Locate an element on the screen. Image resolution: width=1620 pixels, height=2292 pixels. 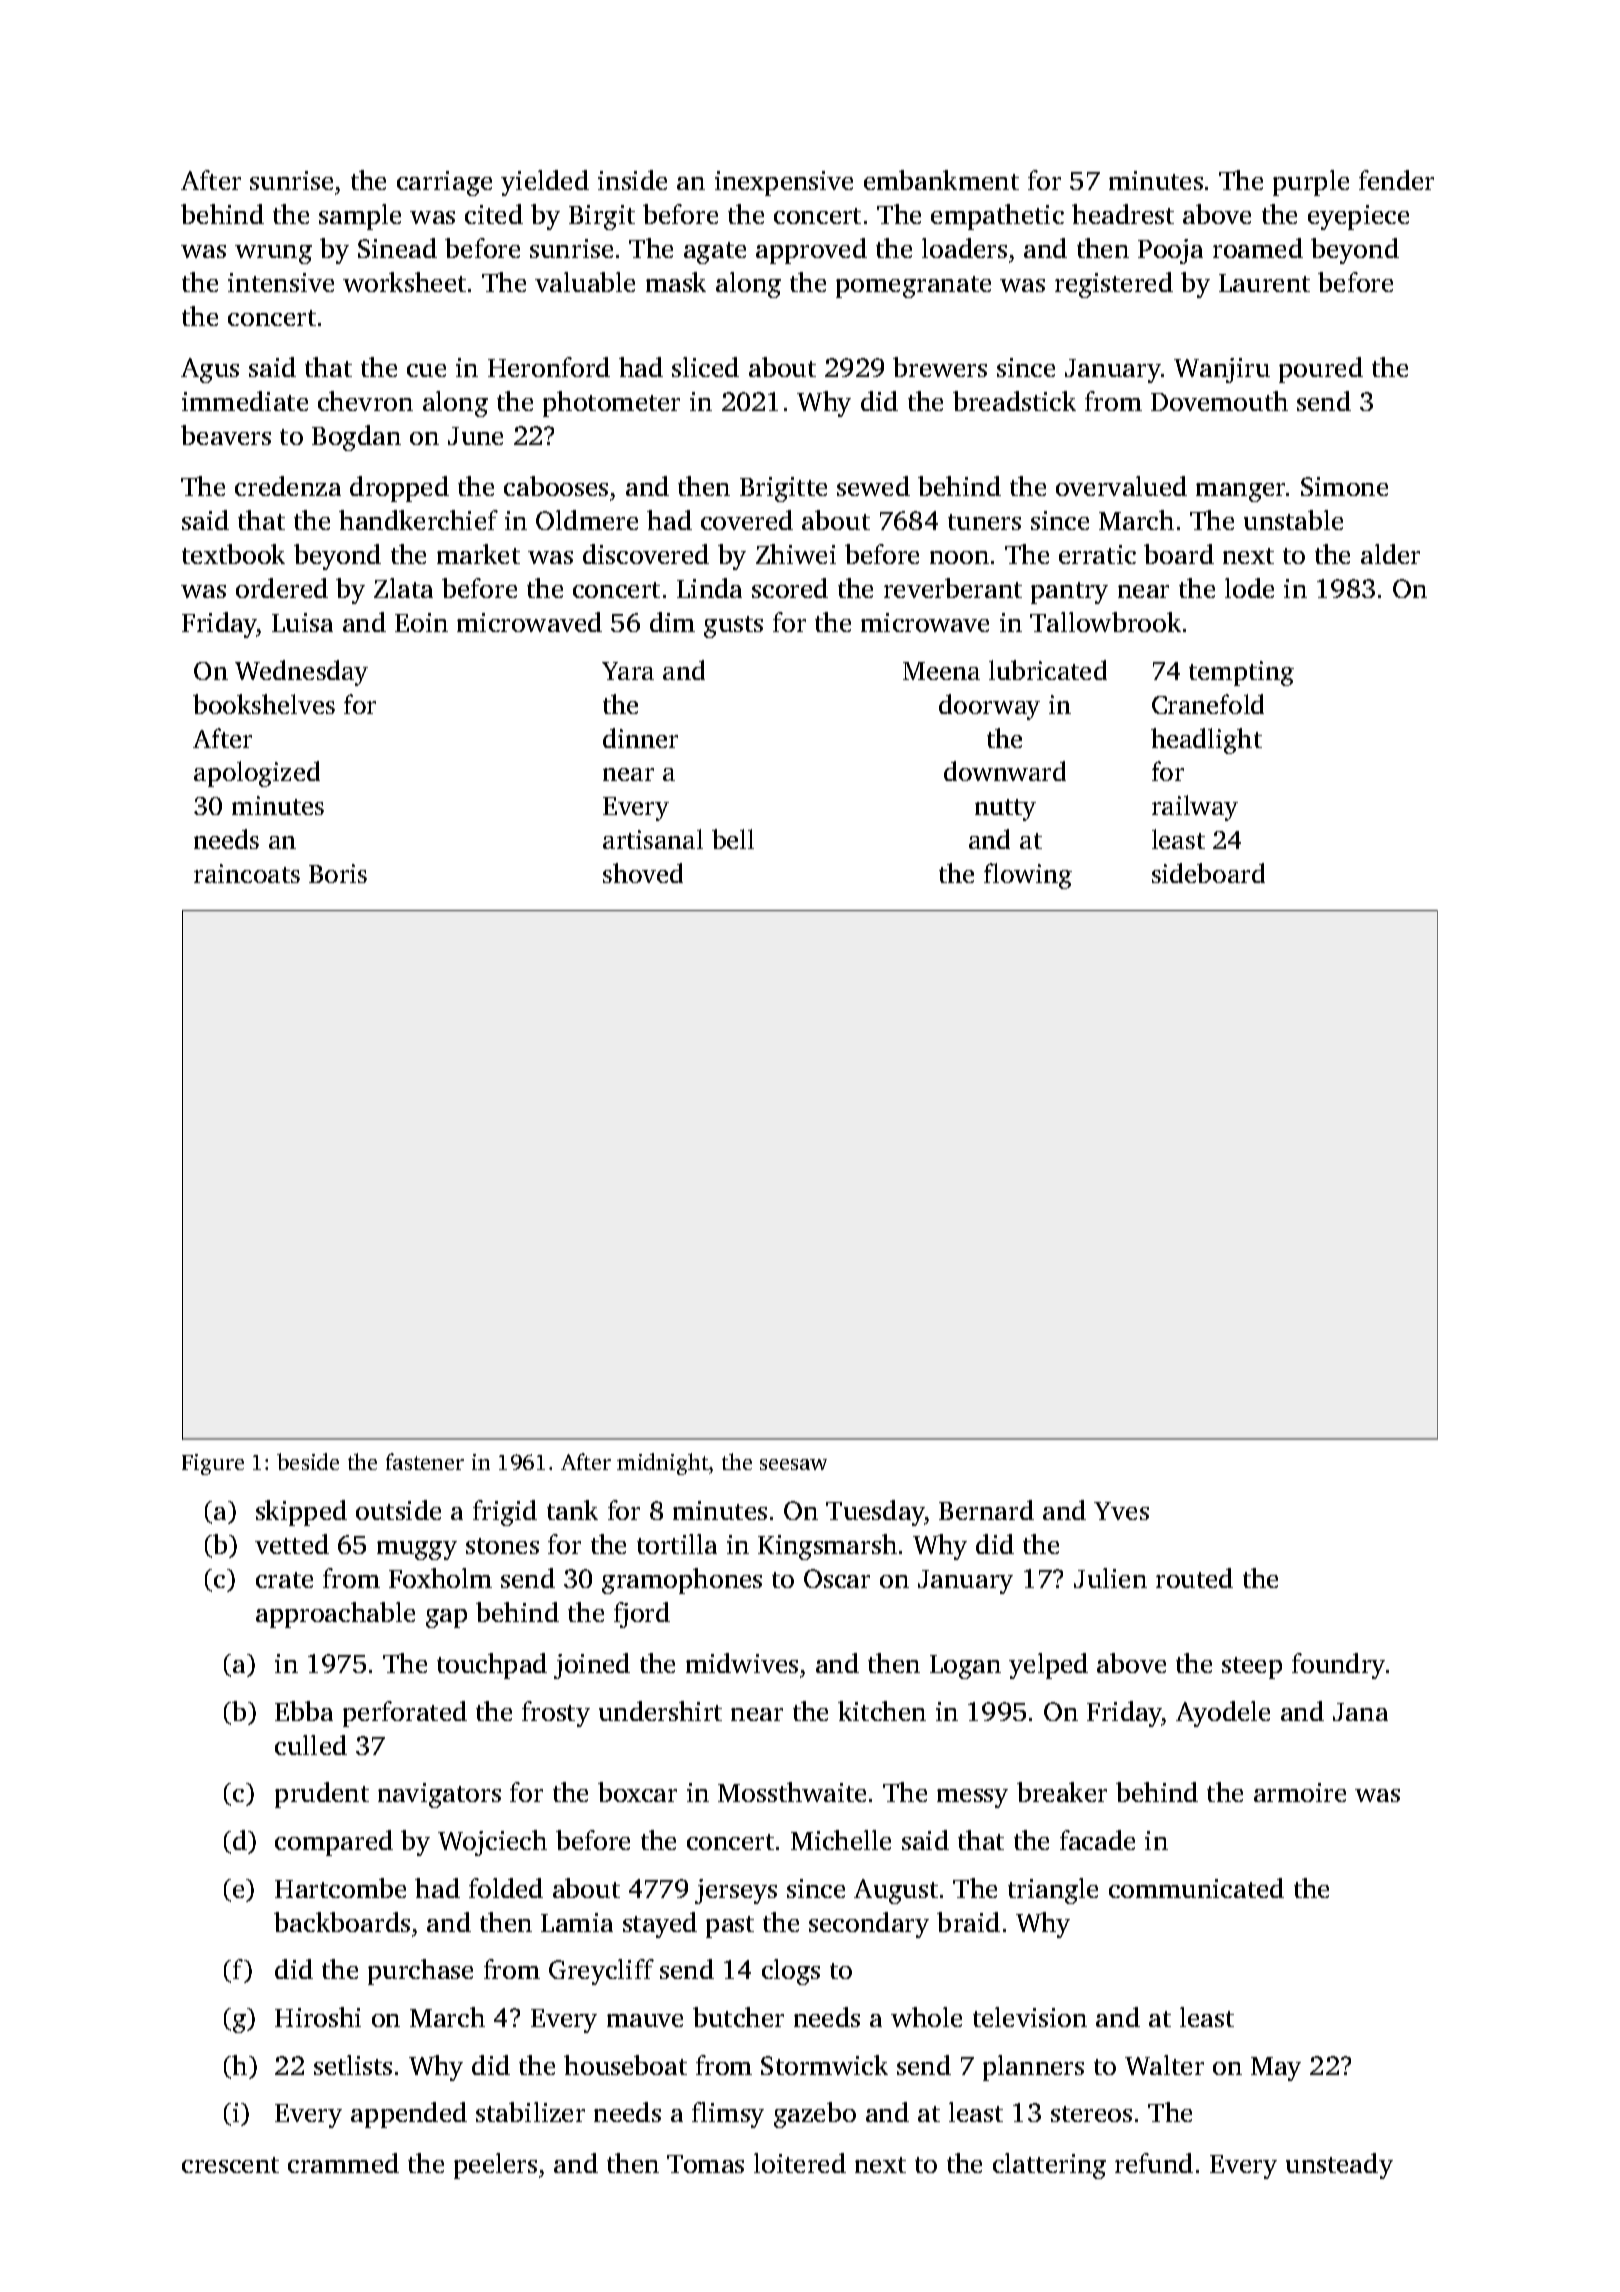
routed is located at coordinates (1194, 1578).
